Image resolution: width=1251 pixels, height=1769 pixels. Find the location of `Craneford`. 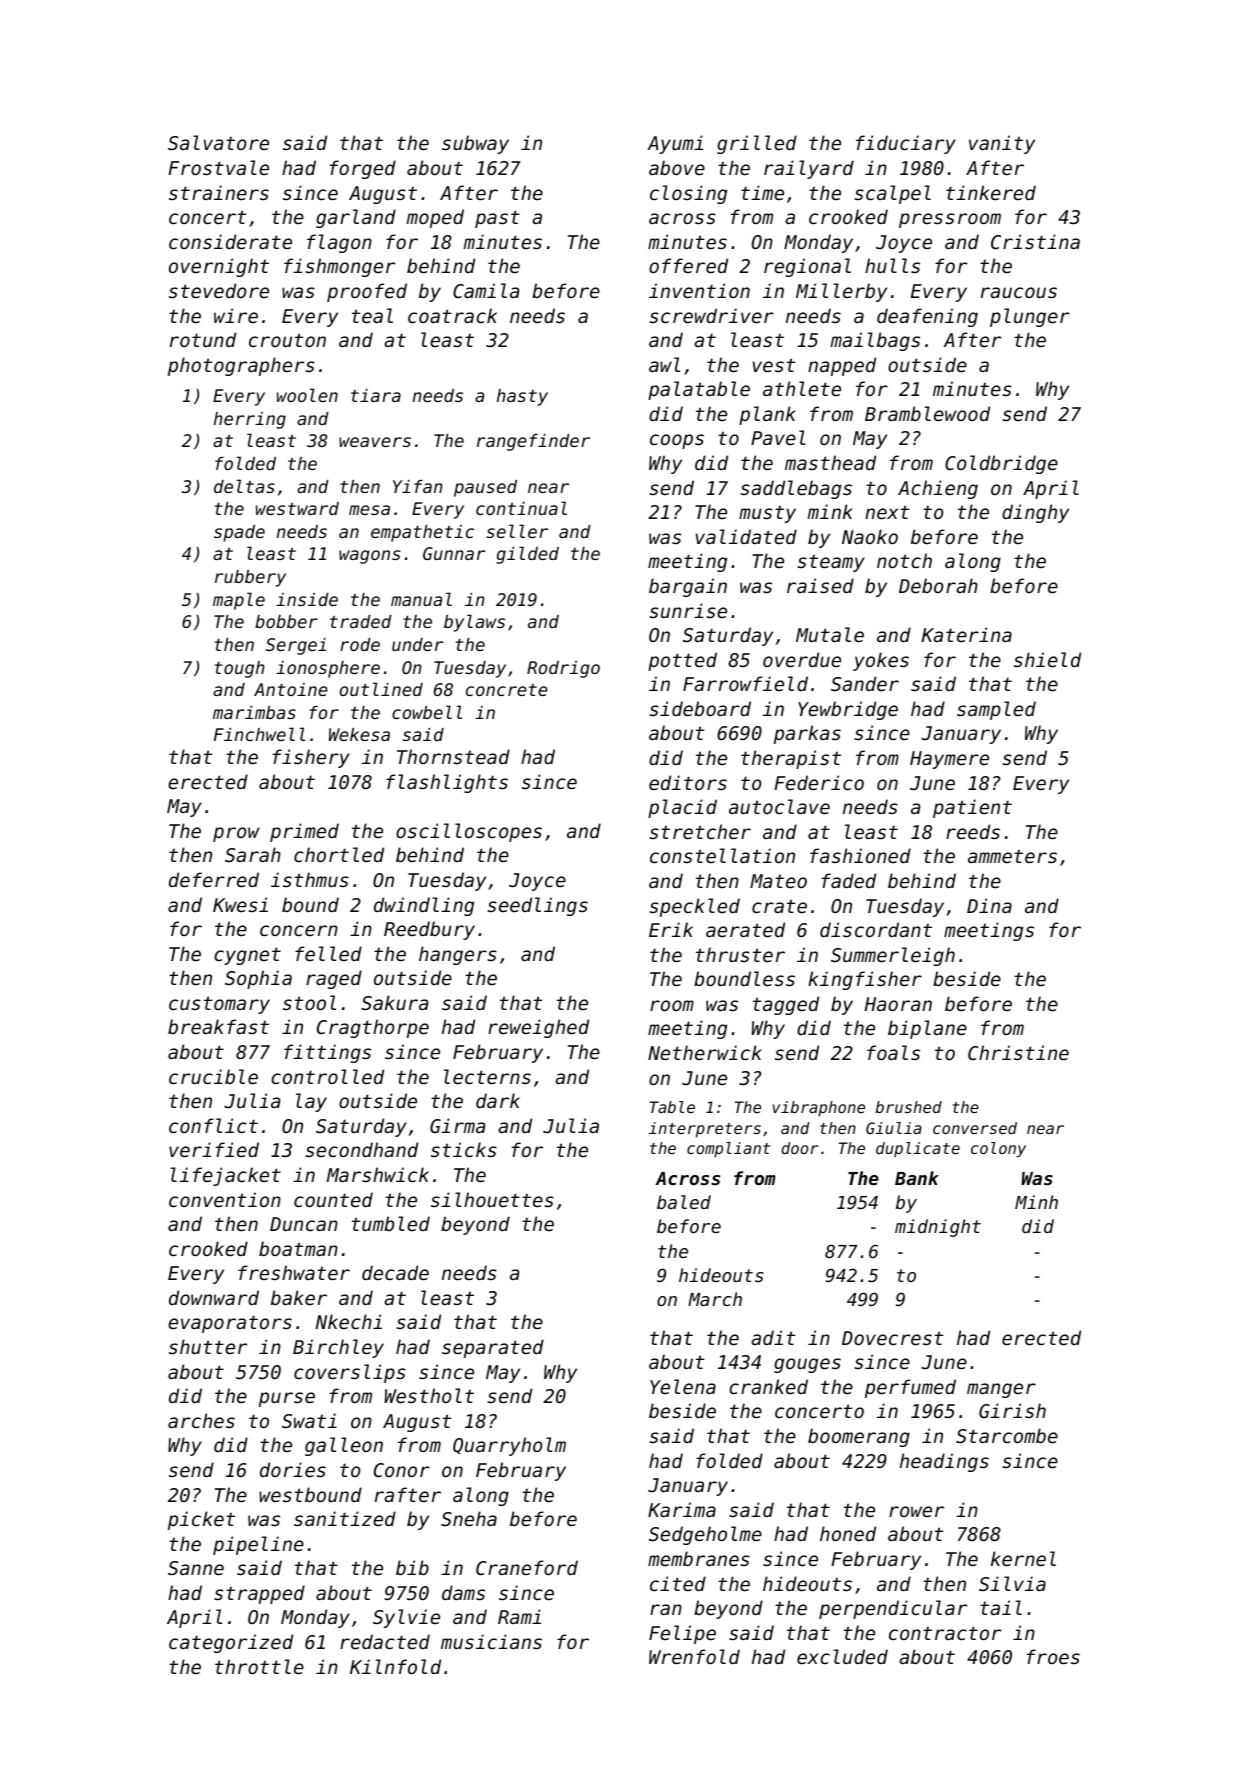

Craneford is located at coordinates (527, 1567).
